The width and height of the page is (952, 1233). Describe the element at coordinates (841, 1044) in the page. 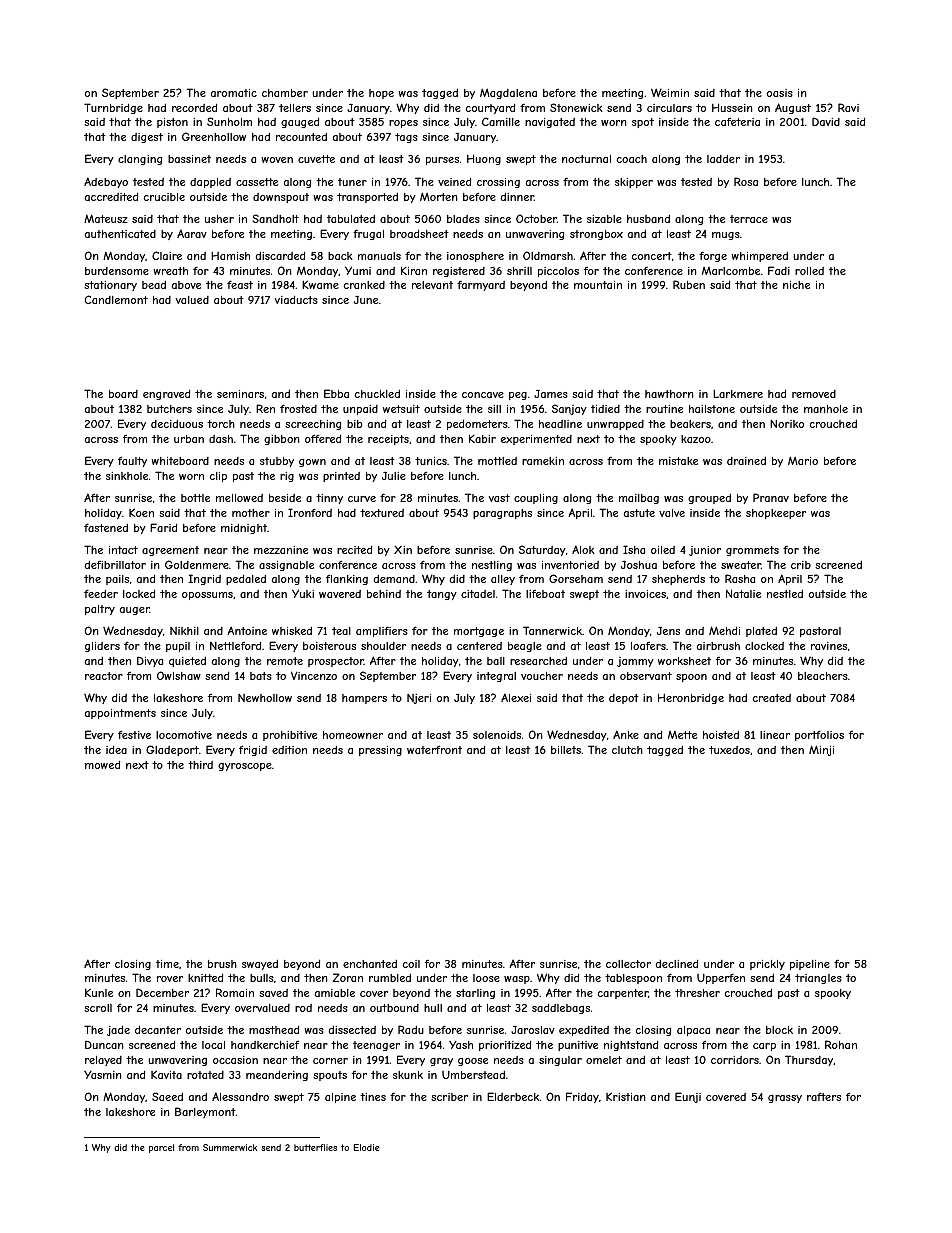

I see `Rohan` at that location.
